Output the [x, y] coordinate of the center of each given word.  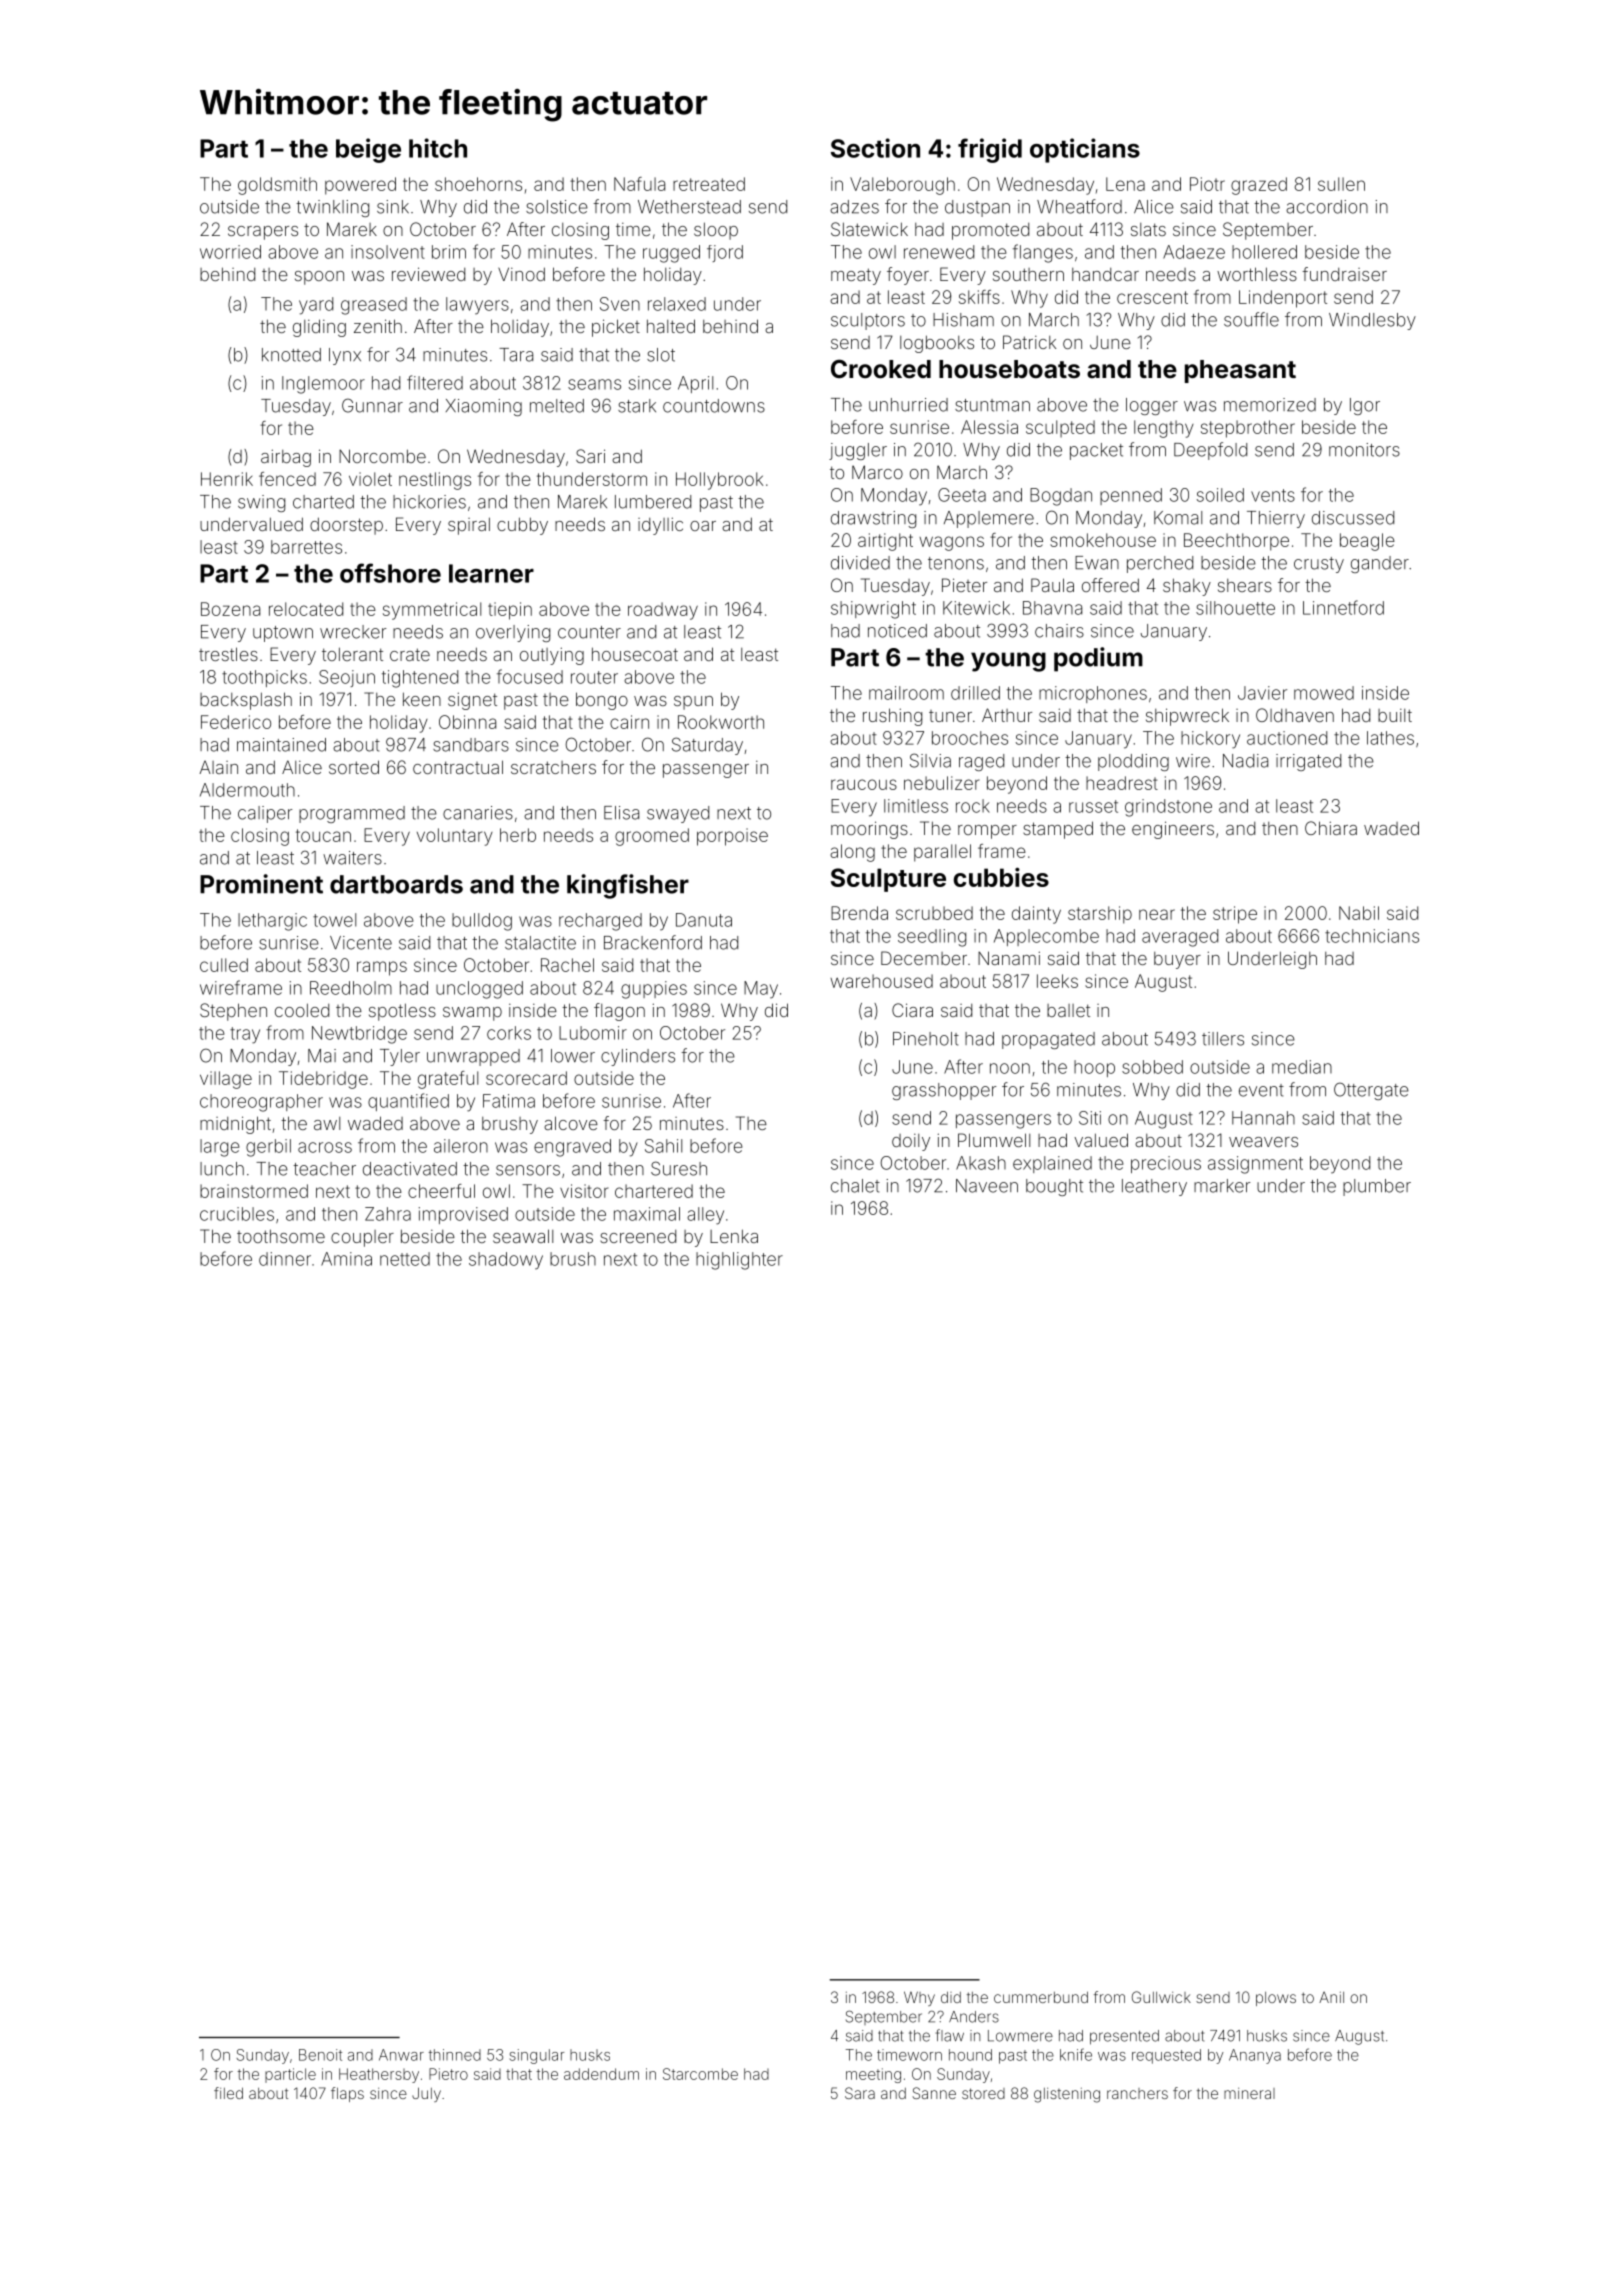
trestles [228, 654]
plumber [1377, 1187]
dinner [285, 1259]
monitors [1364, 450]
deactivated [410, 1169]
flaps [347, 2094]
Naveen [987, 1186]
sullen [1341, 184]
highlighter [739, 1261]
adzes [854, 207]
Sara [860, 2093]
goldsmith [277, 186]
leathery [1154, 1187]
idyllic [660, 526]
